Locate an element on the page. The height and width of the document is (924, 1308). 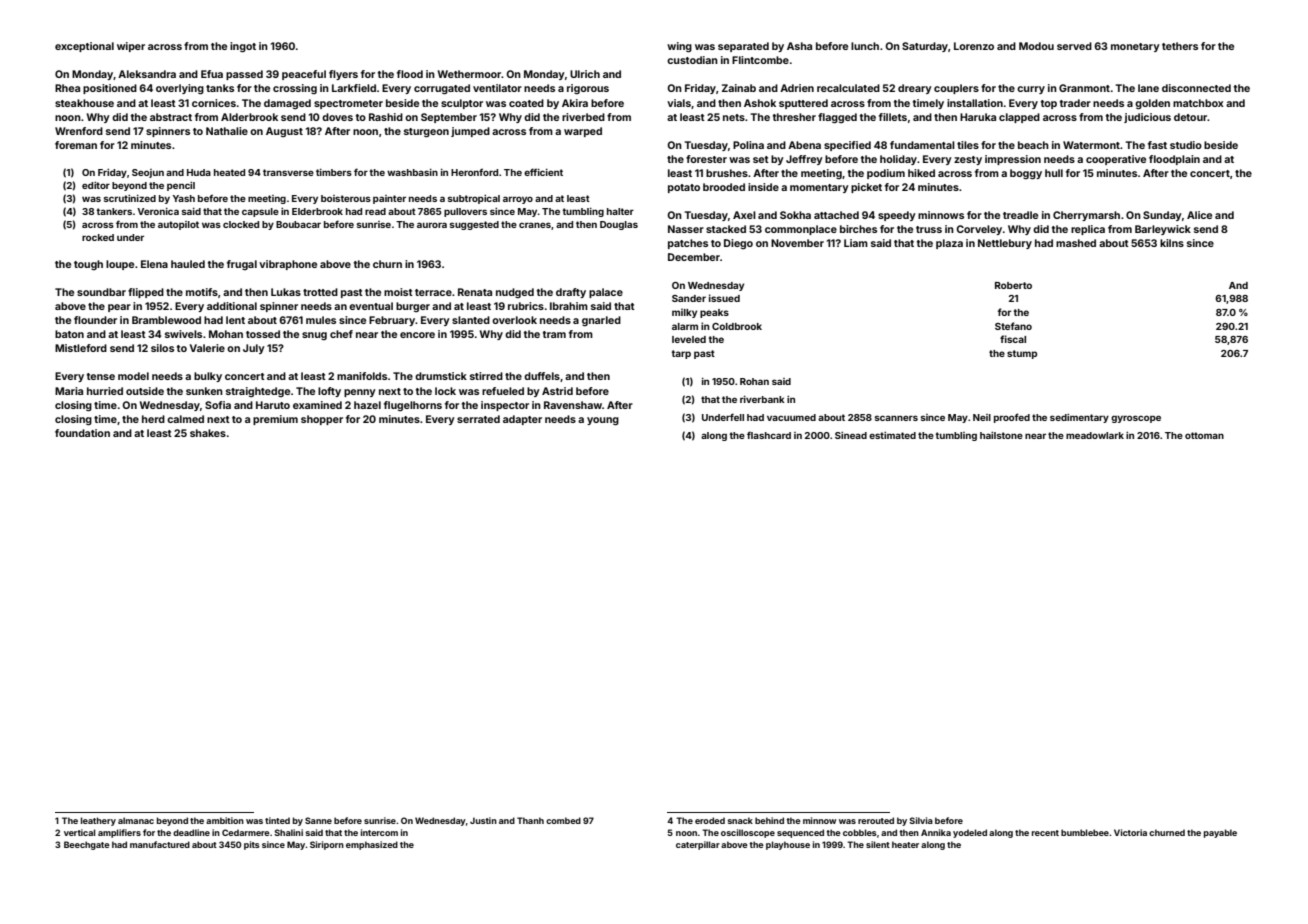
shakes is located at coordinates (208, 433).
